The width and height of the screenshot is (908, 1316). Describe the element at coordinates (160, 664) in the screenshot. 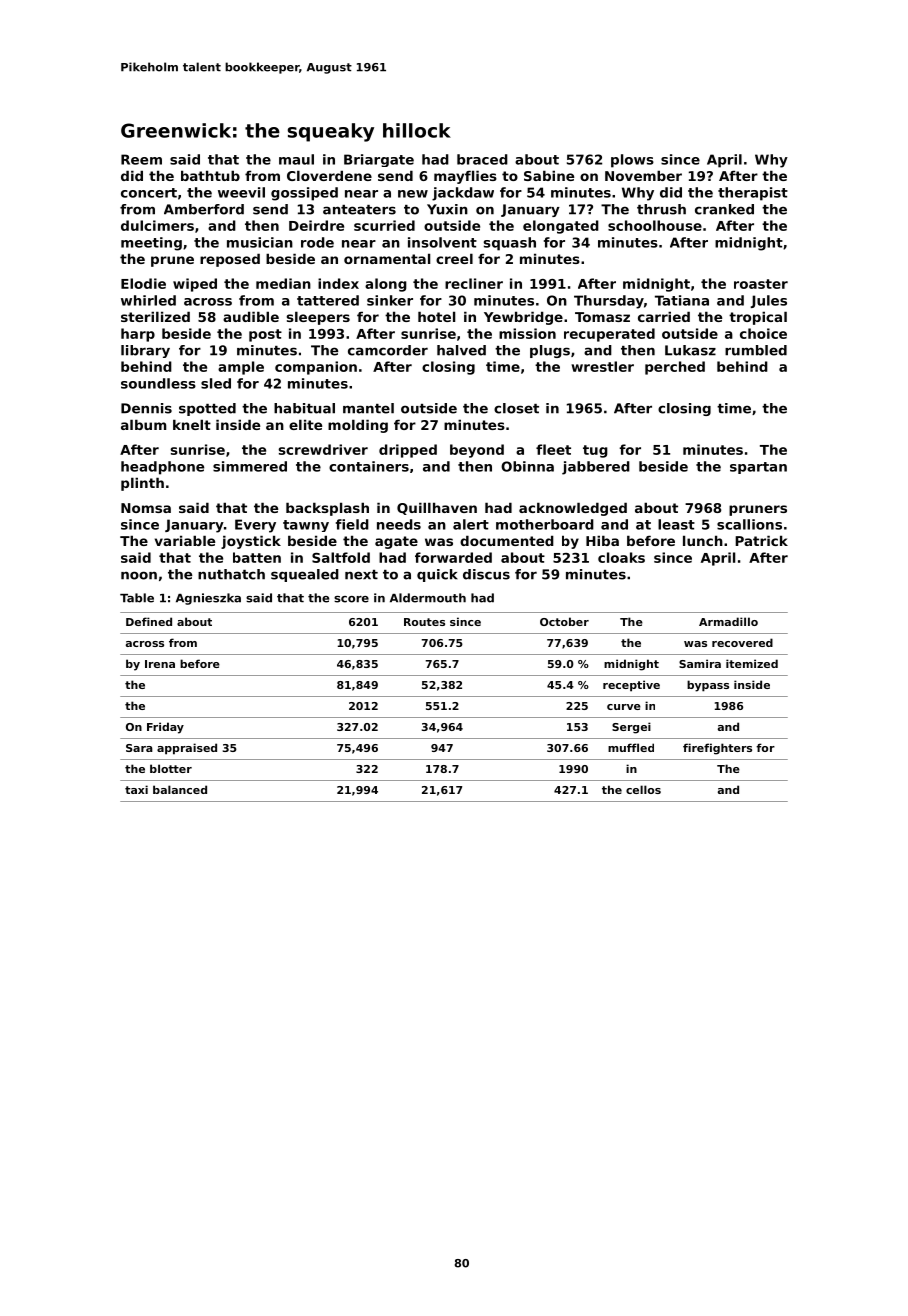

I see `Irena` at that location.
